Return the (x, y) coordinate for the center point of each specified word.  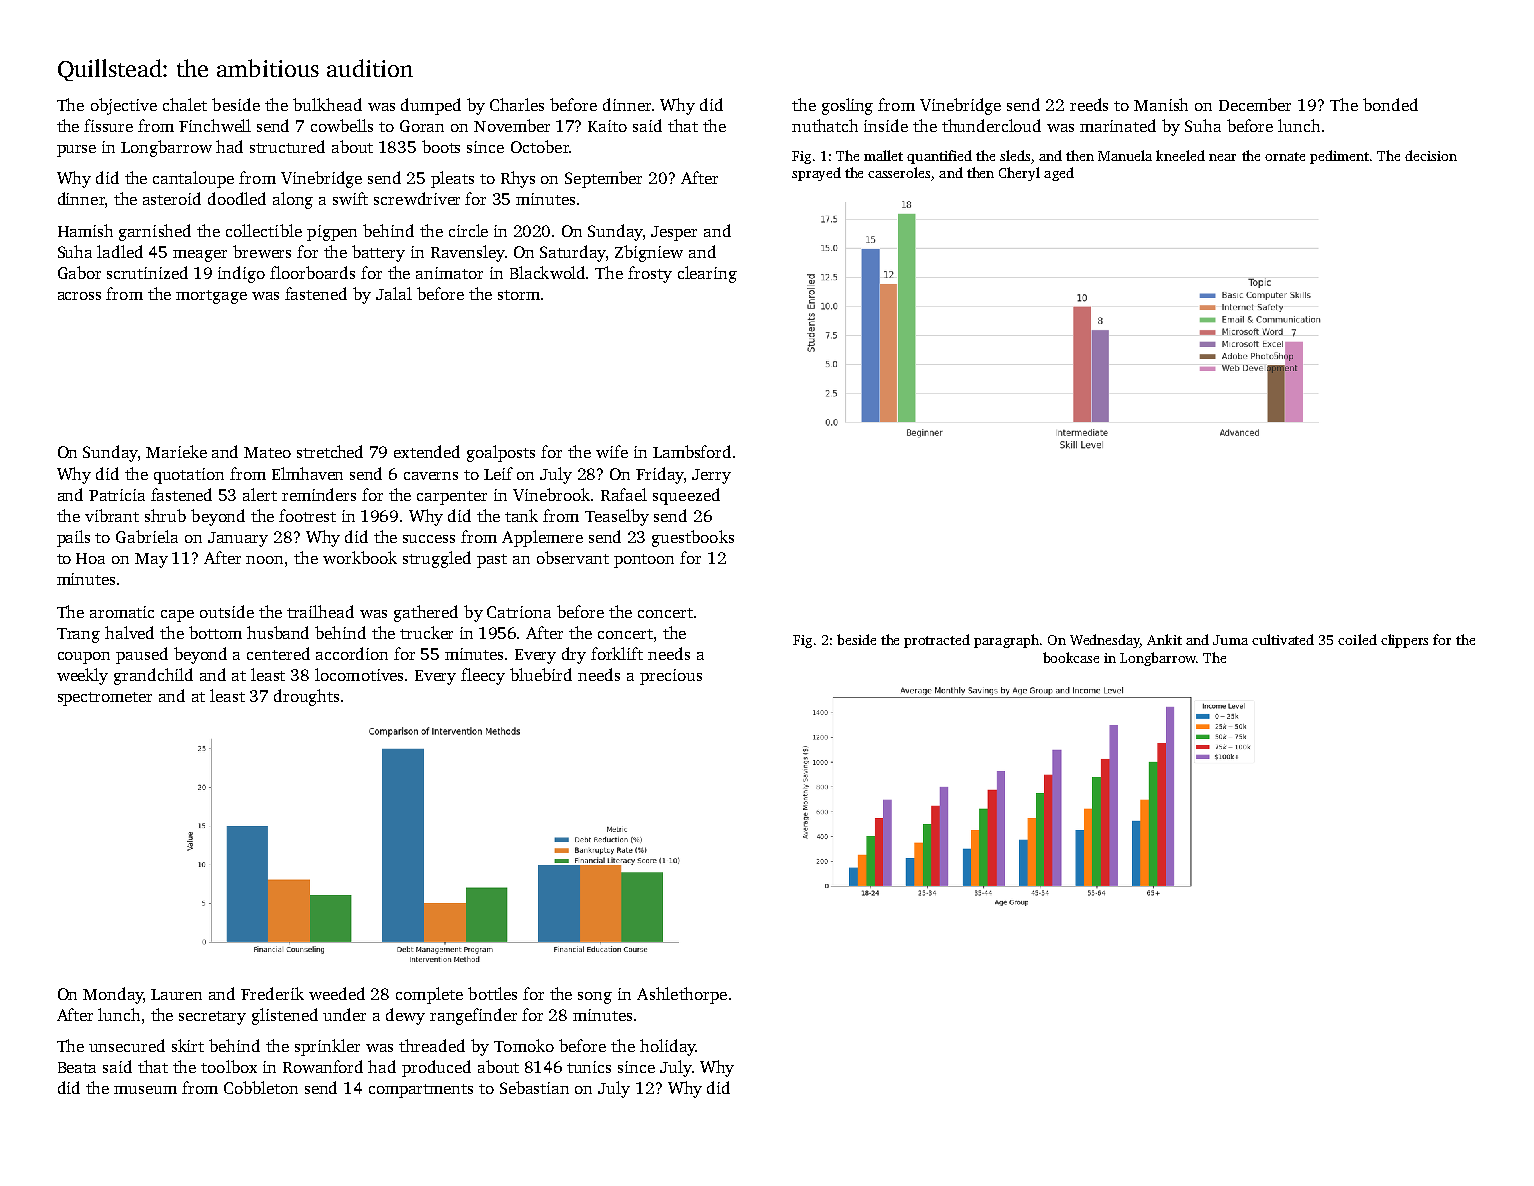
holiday (668, 1047)
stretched (330, 451)
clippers (1404, 641)
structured (287, 146)
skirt (188, 1045)
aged (1059, 174)
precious (671, 677)
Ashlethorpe (682, 995)
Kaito (607, 126)
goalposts (501, 453)
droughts (306, 697)
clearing (707, 274)
